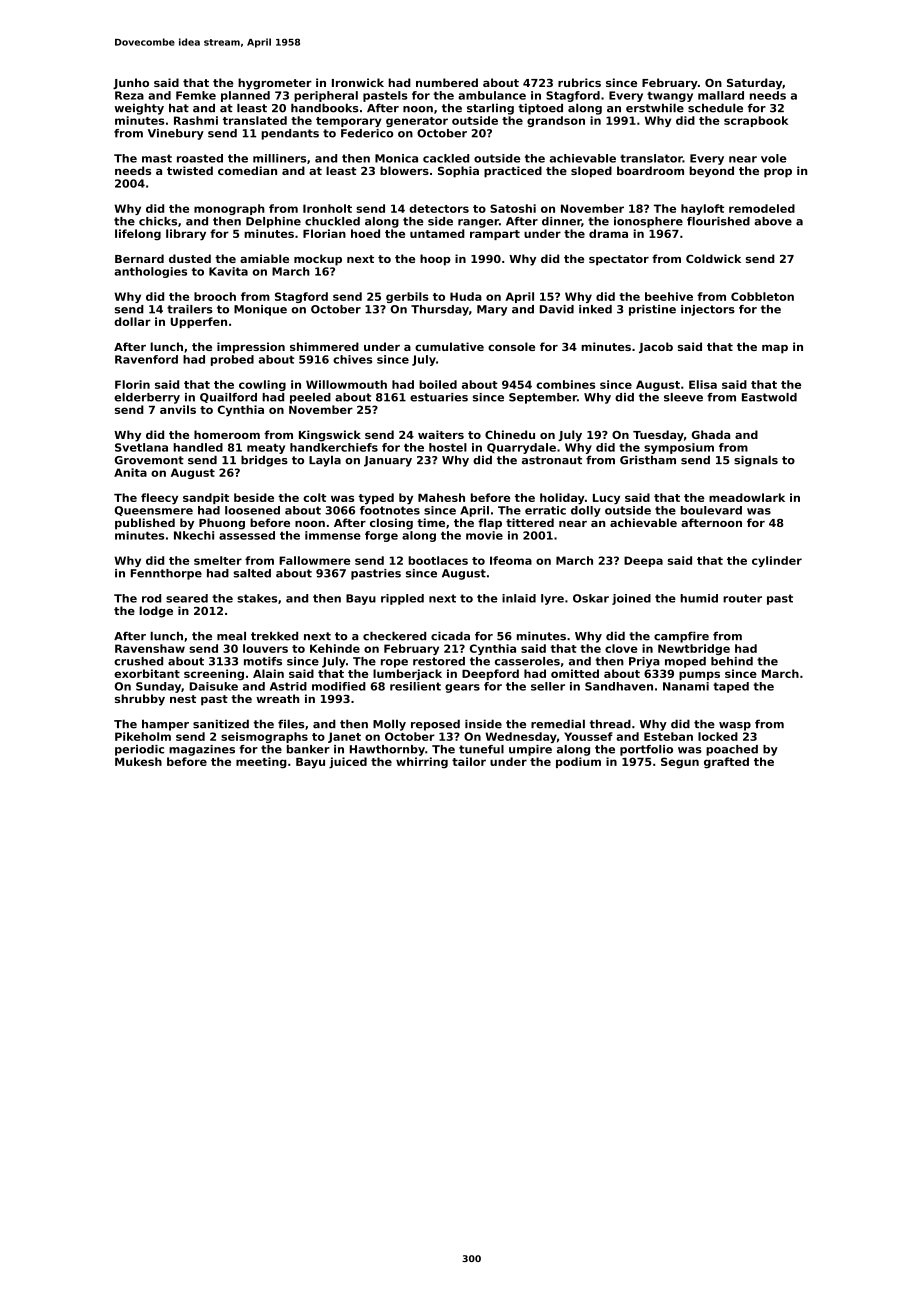 This image has height=1314, width=924. What do you see at coordinates (735, 726) in the image?
I see `wasp` at bounding box center [735, 726].
